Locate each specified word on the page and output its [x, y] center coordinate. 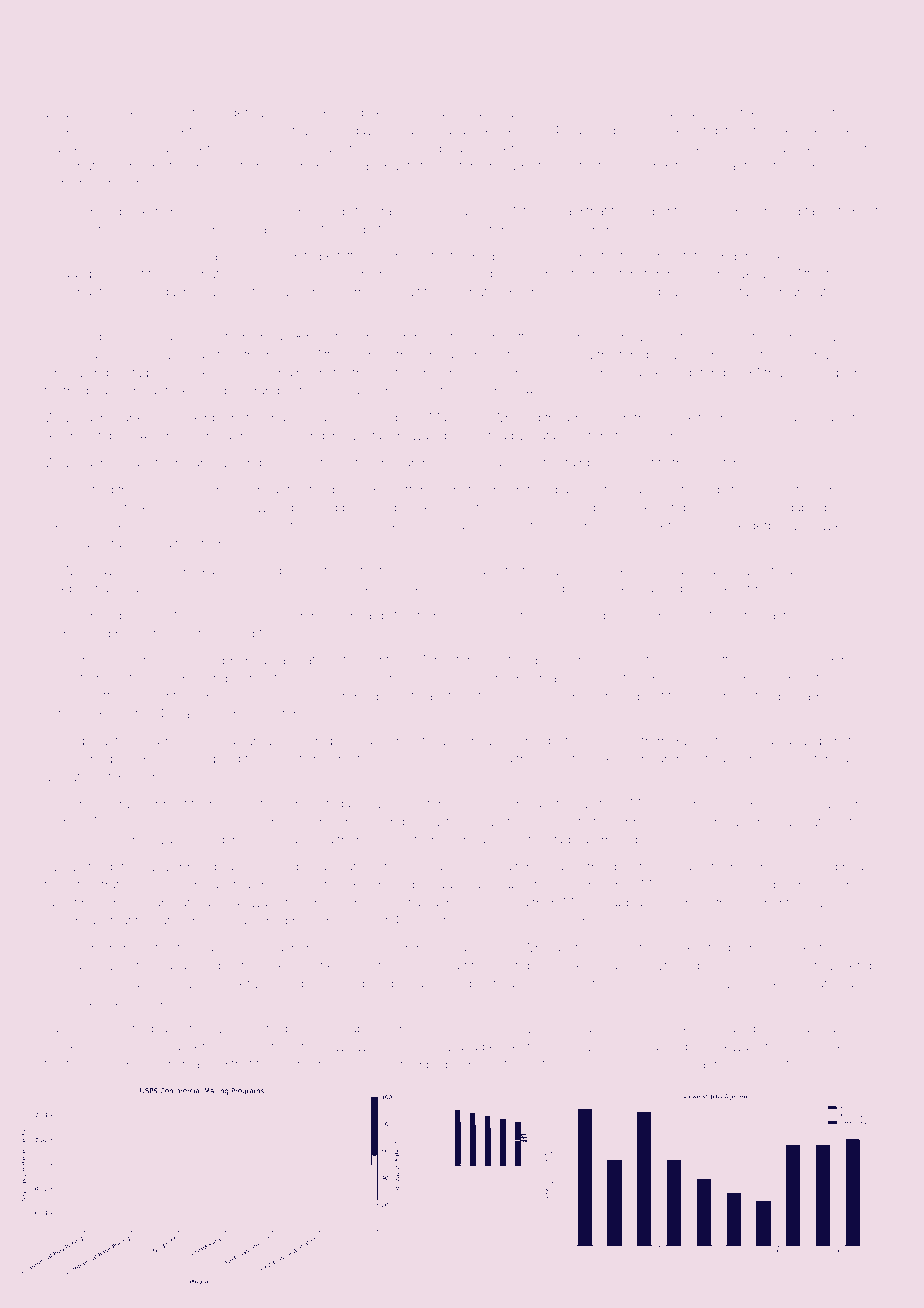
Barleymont [362, 1065]
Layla [429, 114]
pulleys [82, 985]
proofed [759, 1063]
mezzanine [151, 113]
